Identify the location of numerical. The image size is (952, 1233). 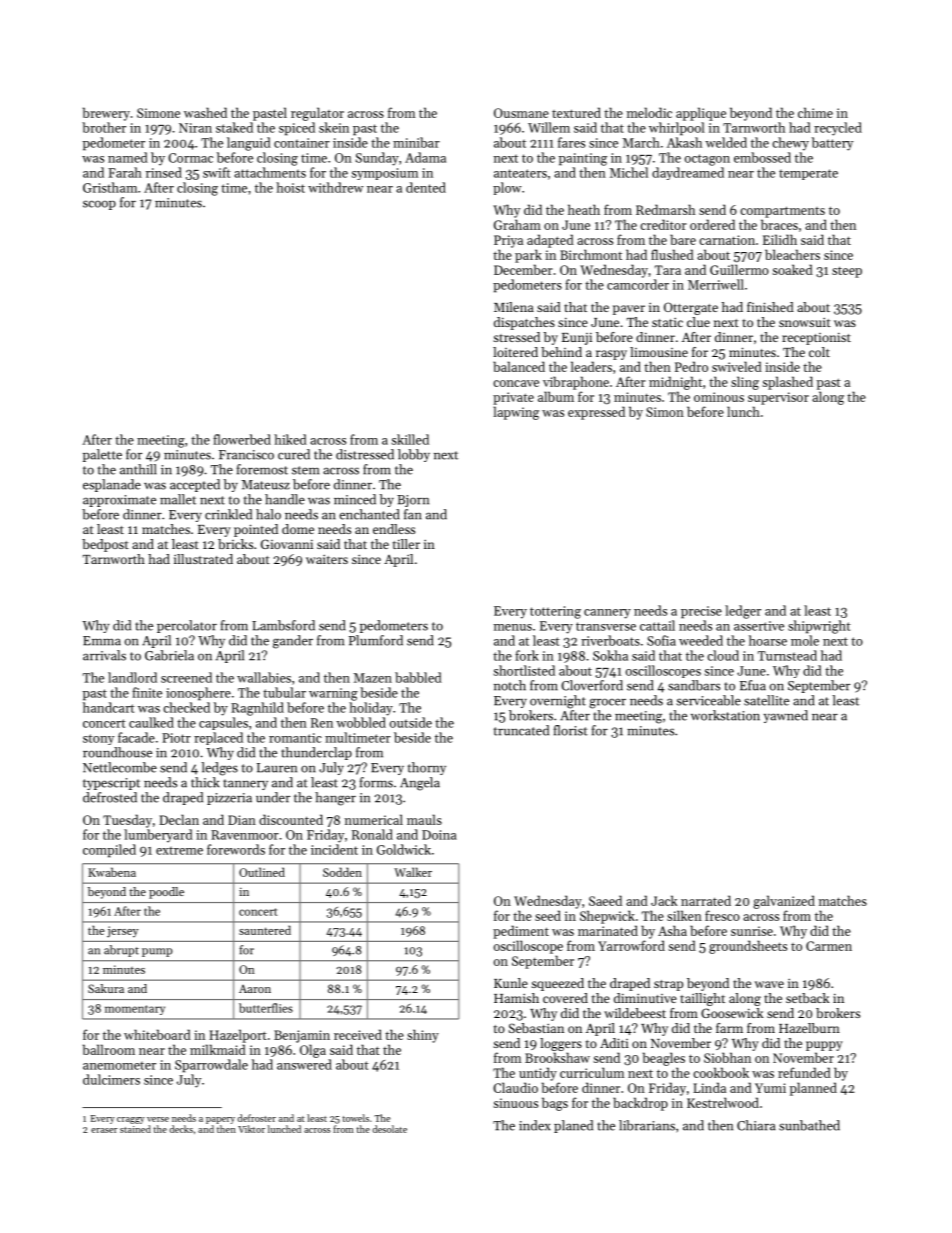
(374, 819).
